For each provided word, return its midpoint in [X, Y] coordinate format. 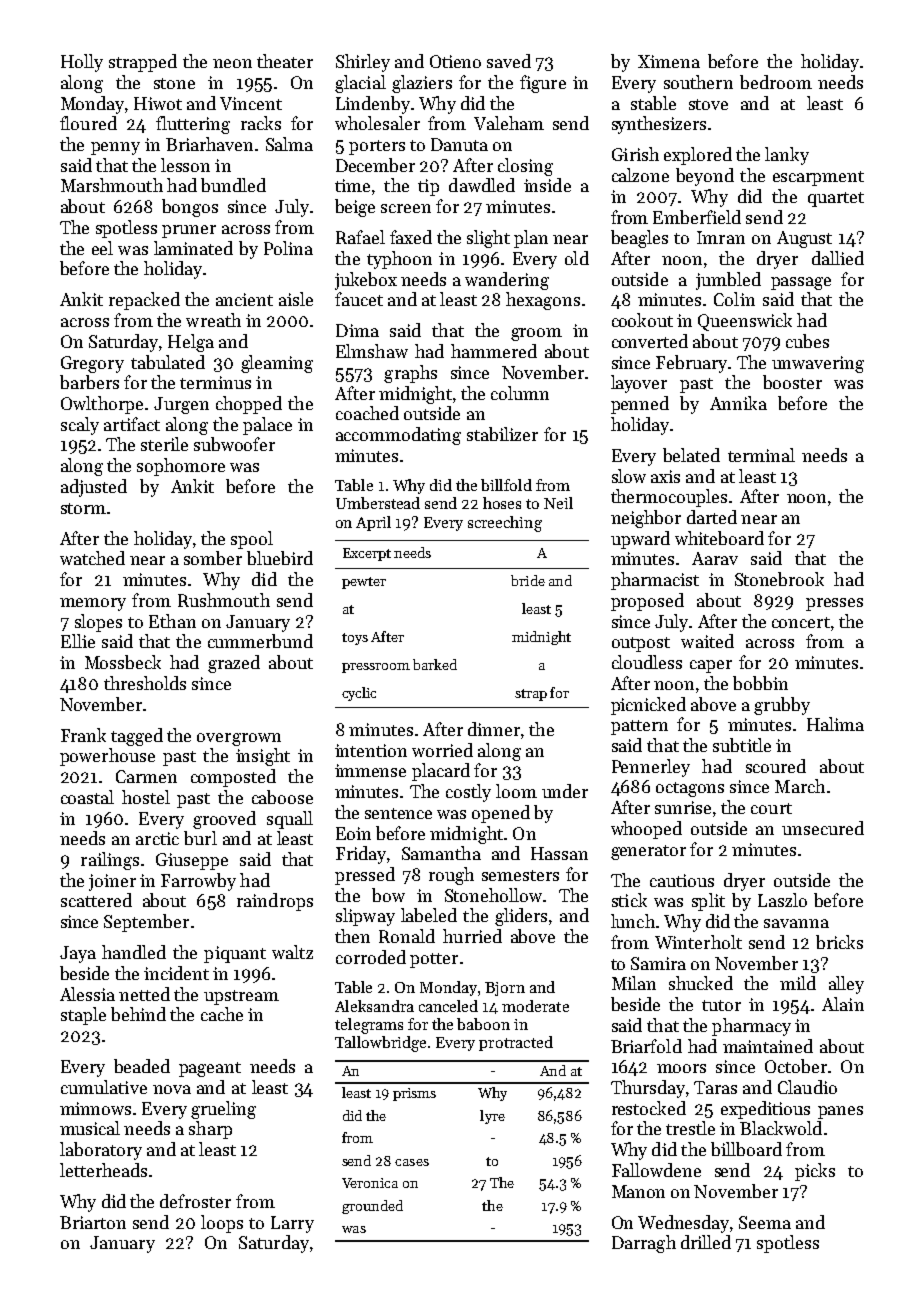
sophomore [181, 467]
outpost [641, 644]
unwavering [818, 364]
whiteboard [719, 538]
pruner [189, 231]
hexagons [543, 301]
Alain [843, 1004]
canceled [448, 1006]
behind [138, 1014]
